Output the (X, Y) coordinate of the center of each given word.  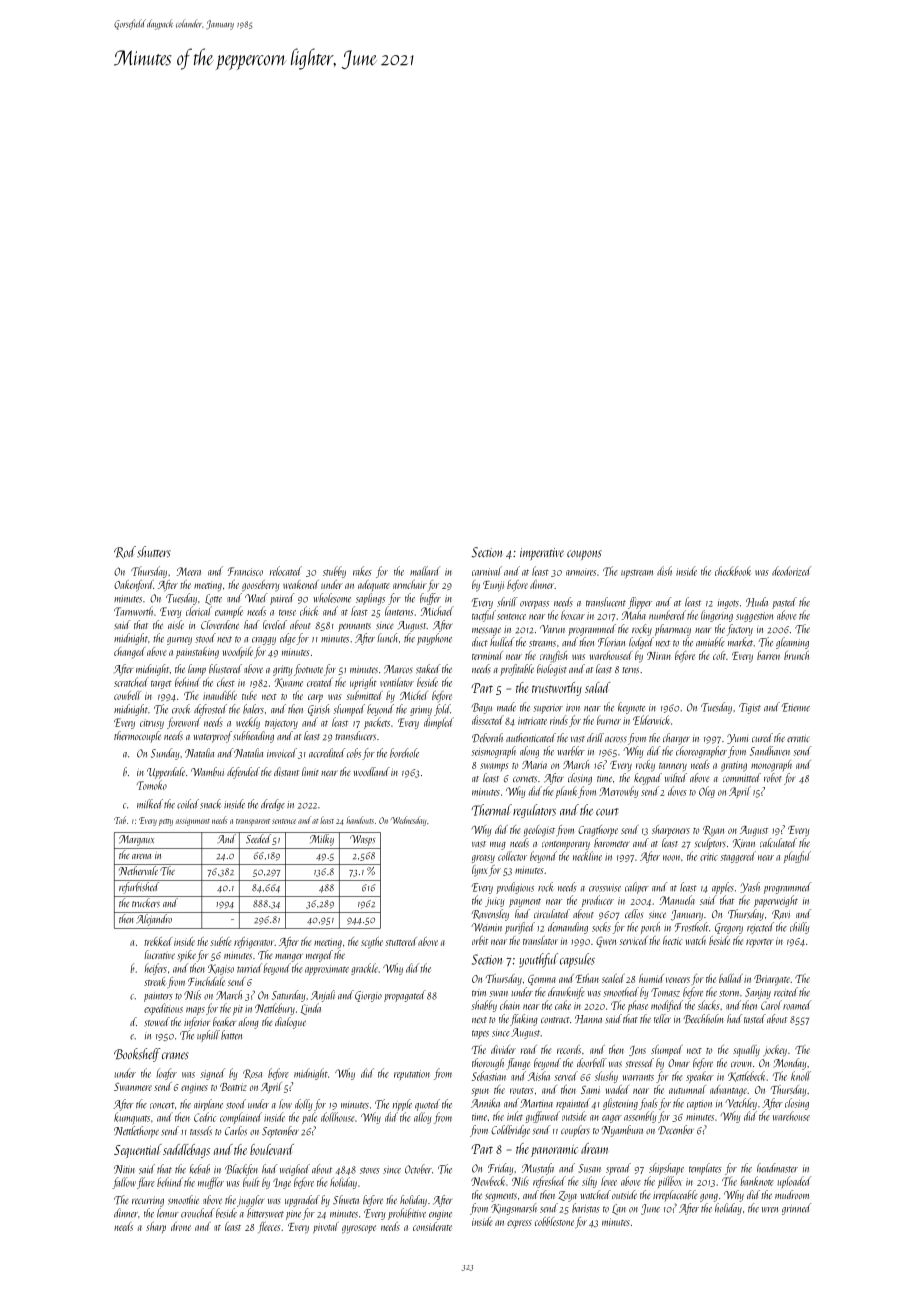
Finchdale (206, 981)
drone (181, 1226)
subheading (253, 737)
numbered (667, 615)
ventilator (397, 682)
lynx (480, 870)
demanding (568, 928)
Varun (552, 629)
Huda (757, 602)
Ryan (713, 831)
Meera (189, 571)
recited (786, 992)
